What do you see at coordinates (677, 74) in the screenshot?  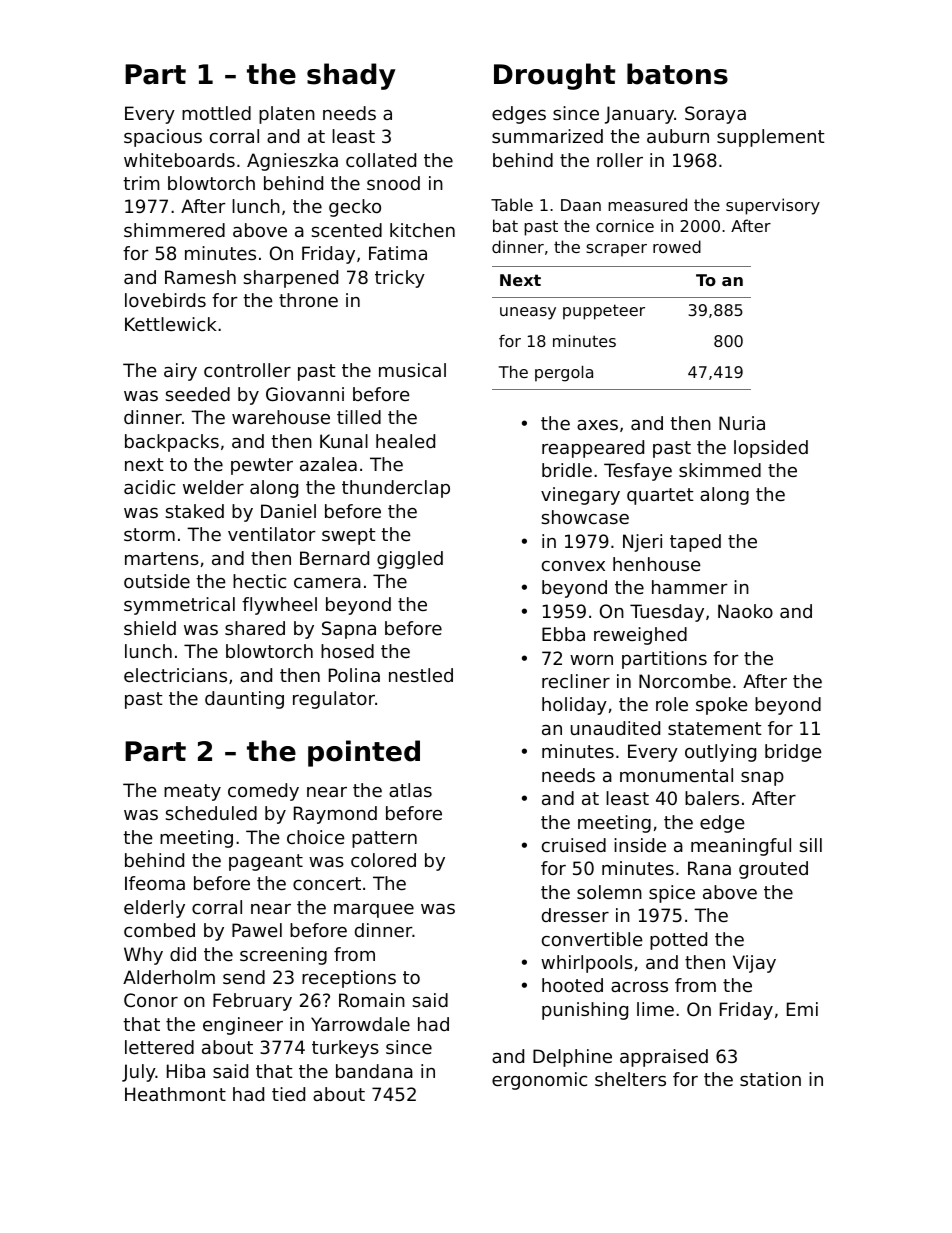 I see `batons` at bounding box center [677, 74].
